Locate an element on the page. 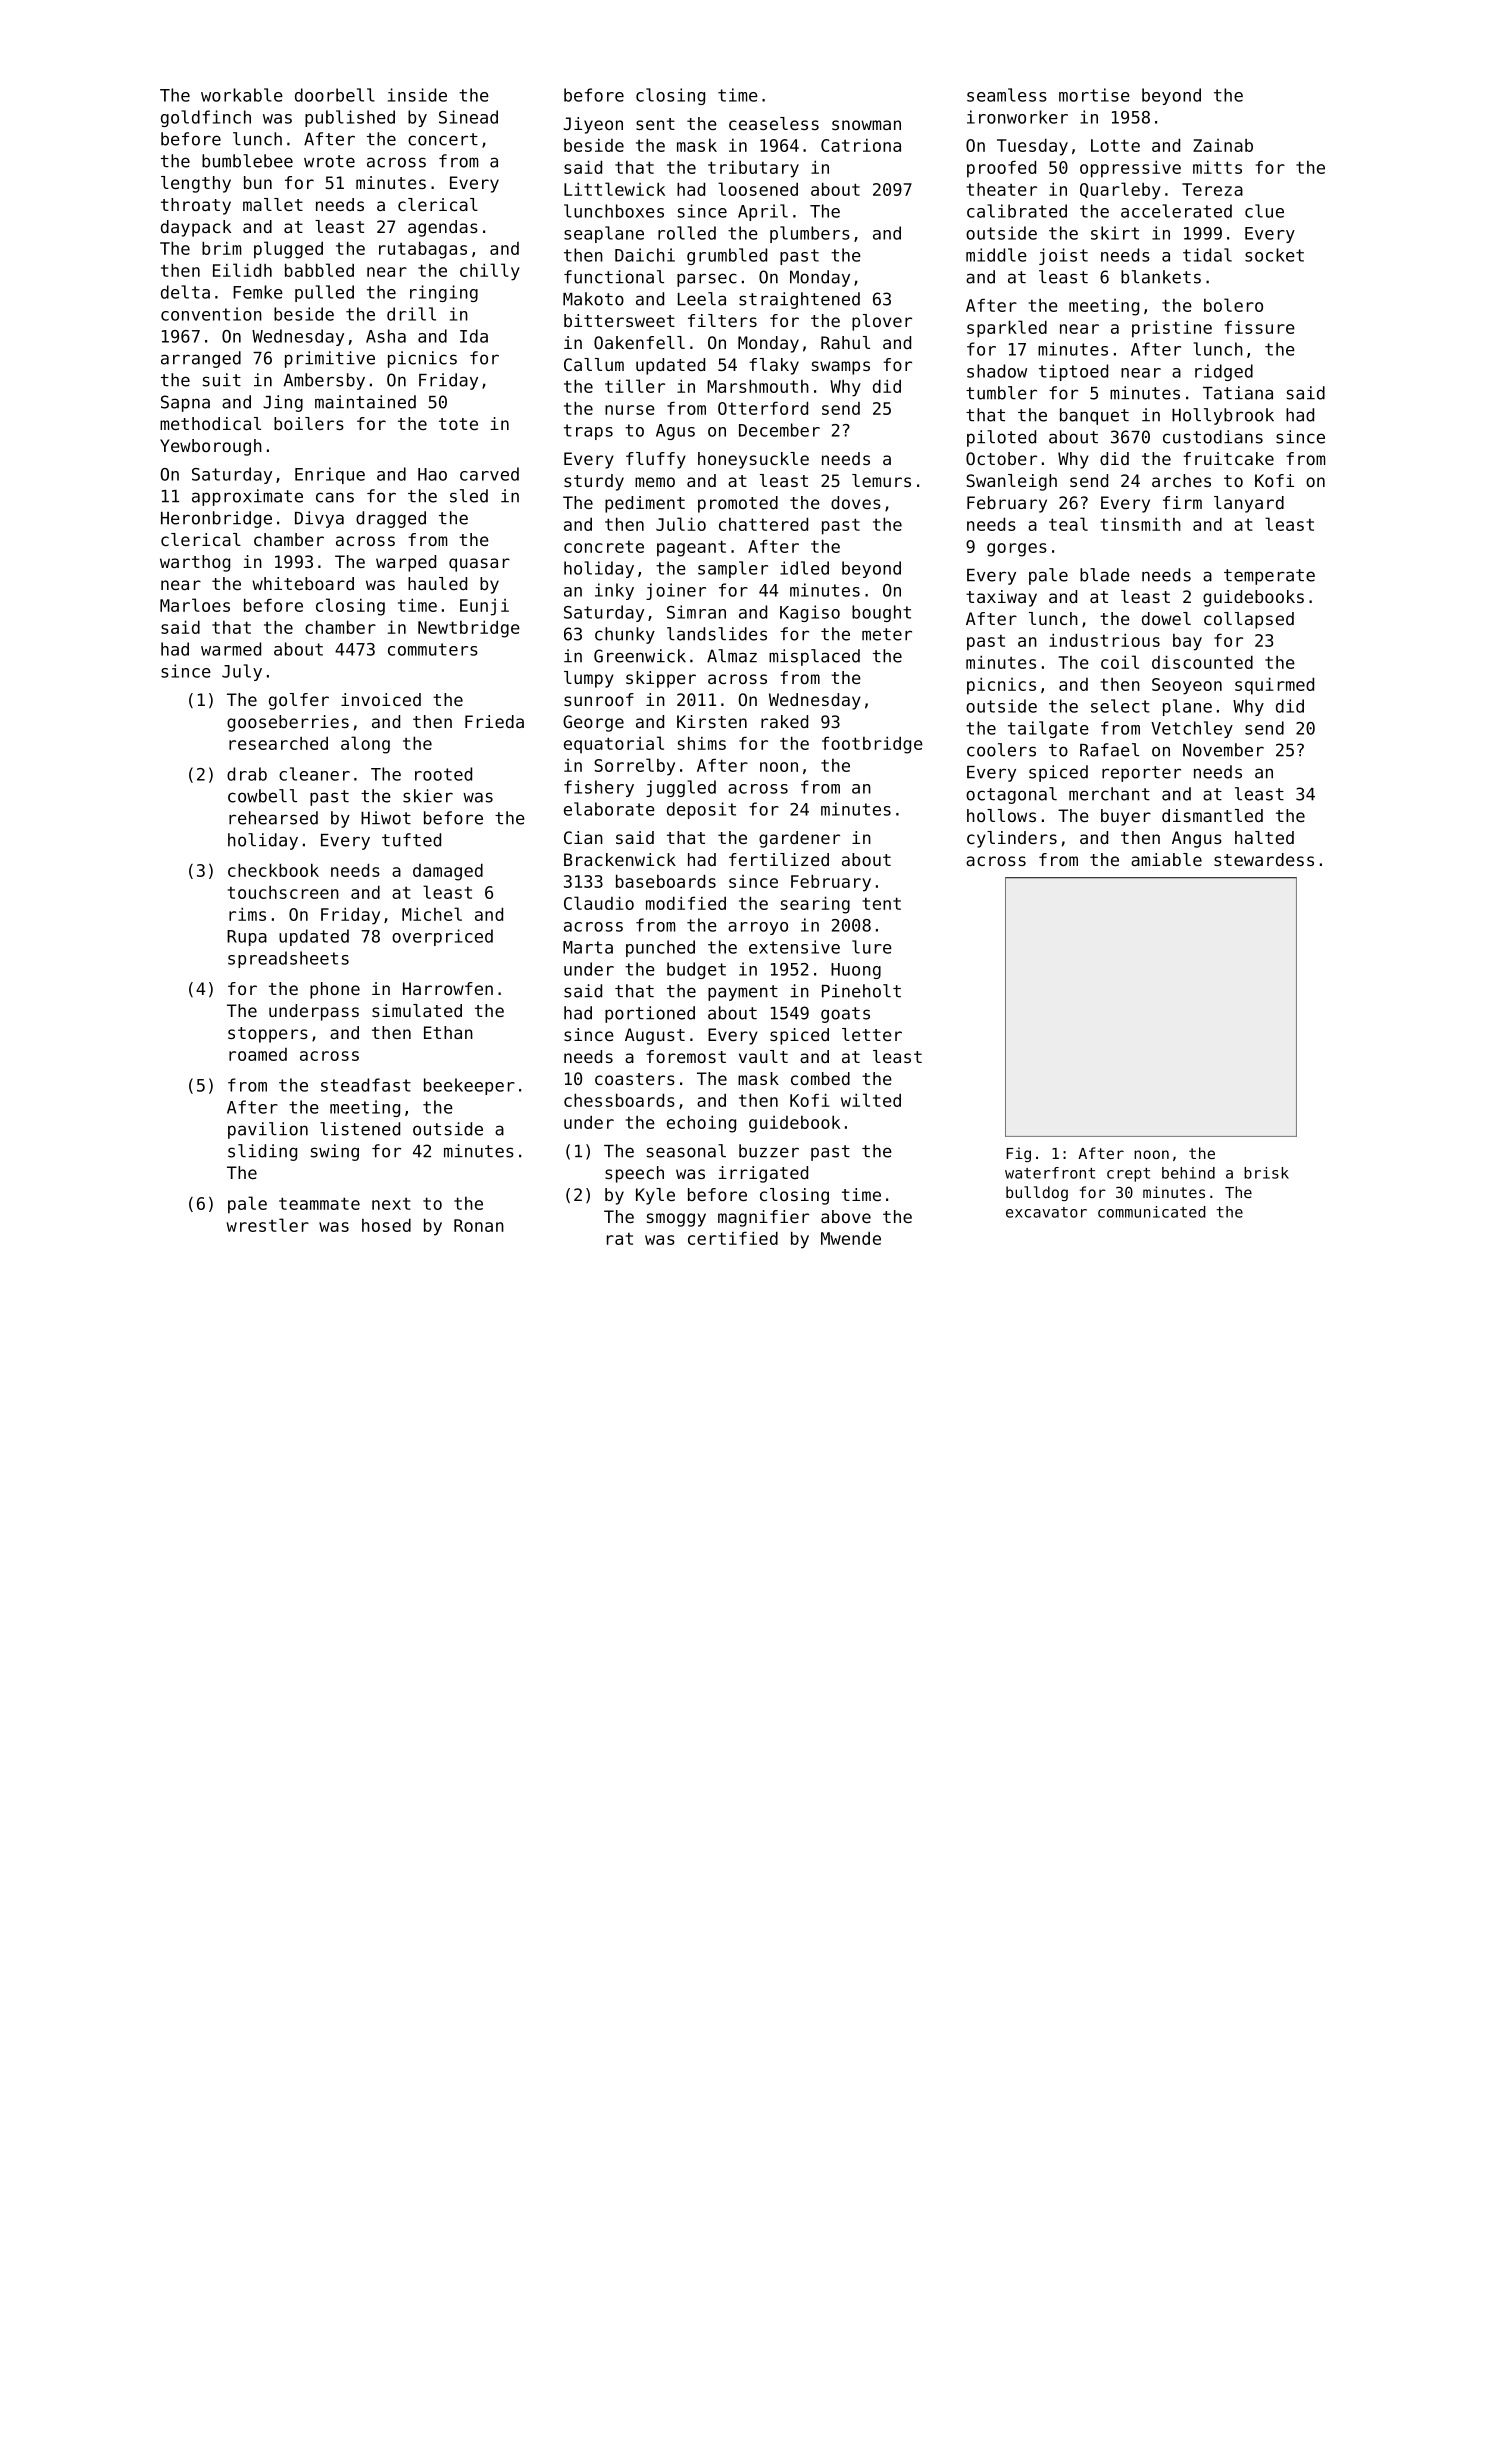 The width and height of the image is (1496, 2464). meter is located at coordinates (887, 634).
